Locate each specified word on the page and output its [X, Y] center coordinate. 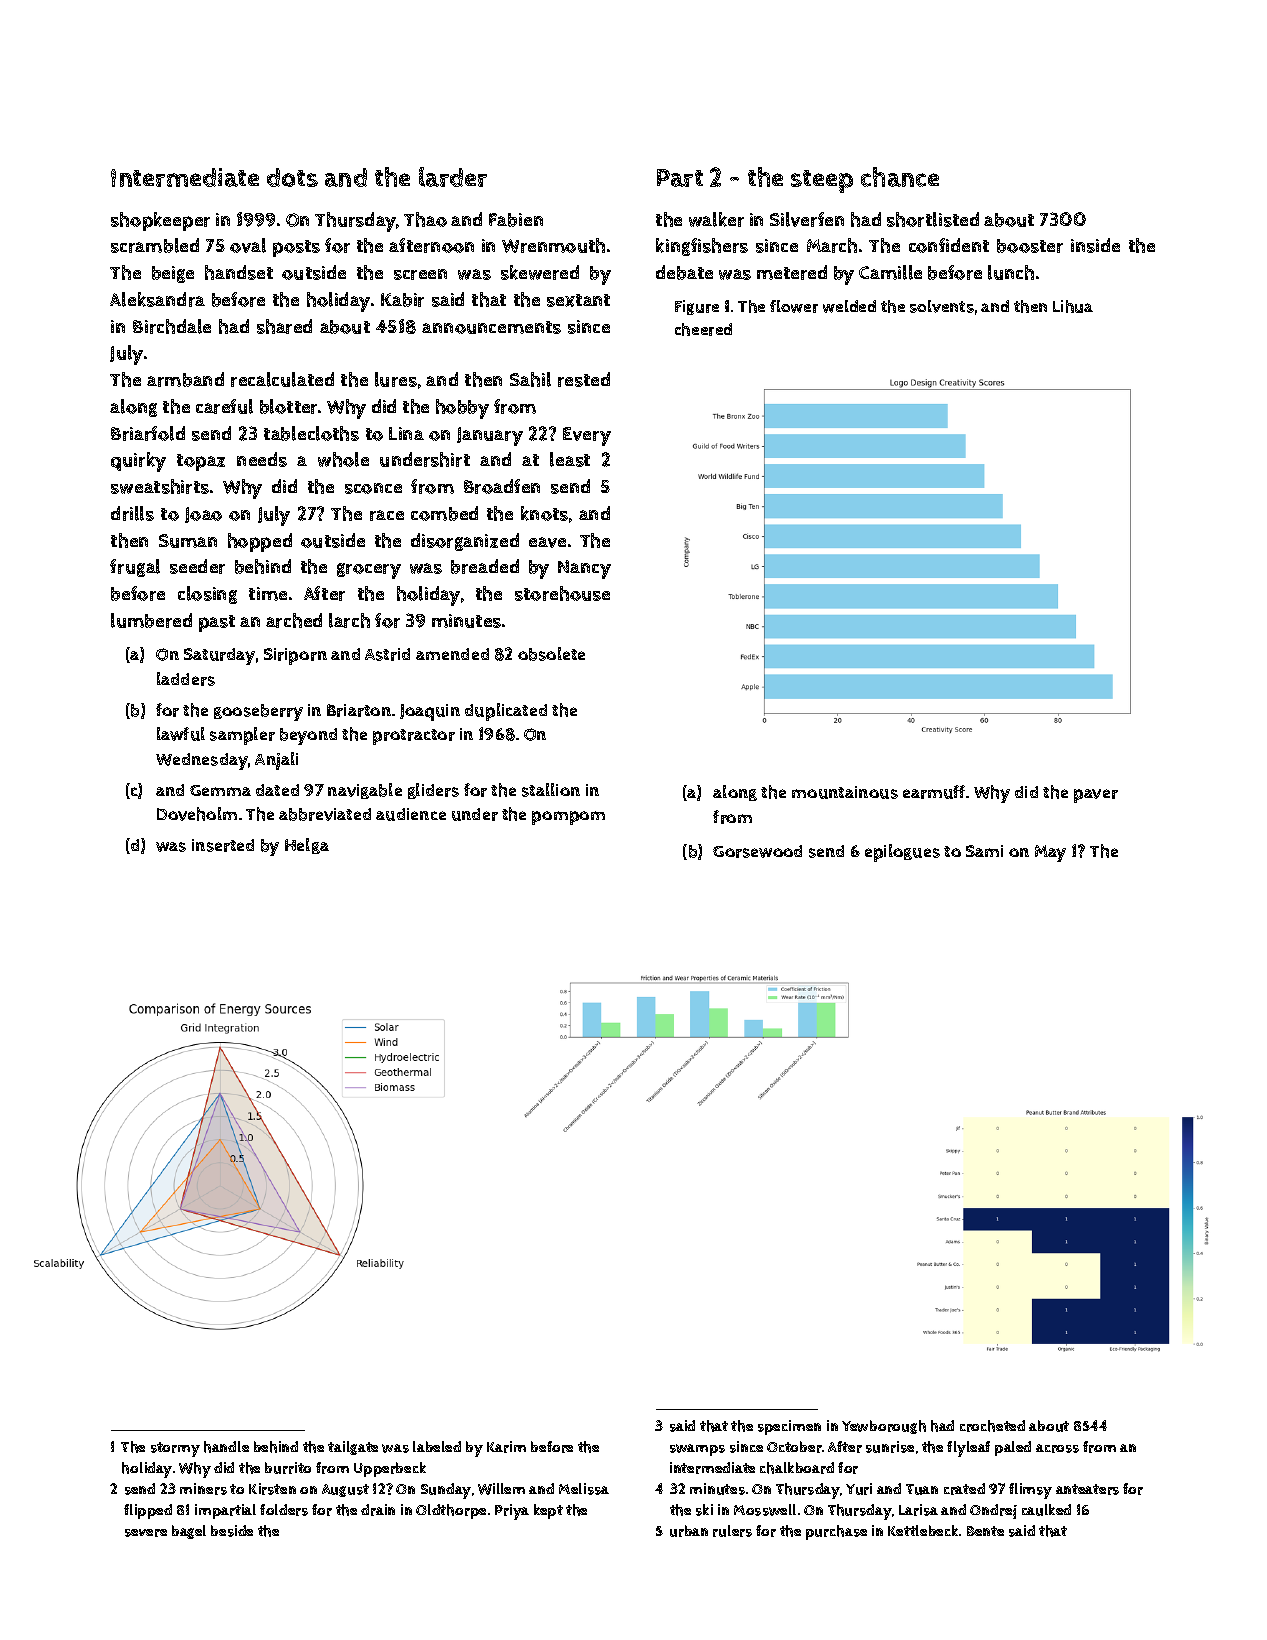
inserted [223, 845]
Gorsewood [757, 851]
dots [292, 177]
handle [226, 1447]
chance [900, 177]
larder [453, 177]
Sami [984, 851]
